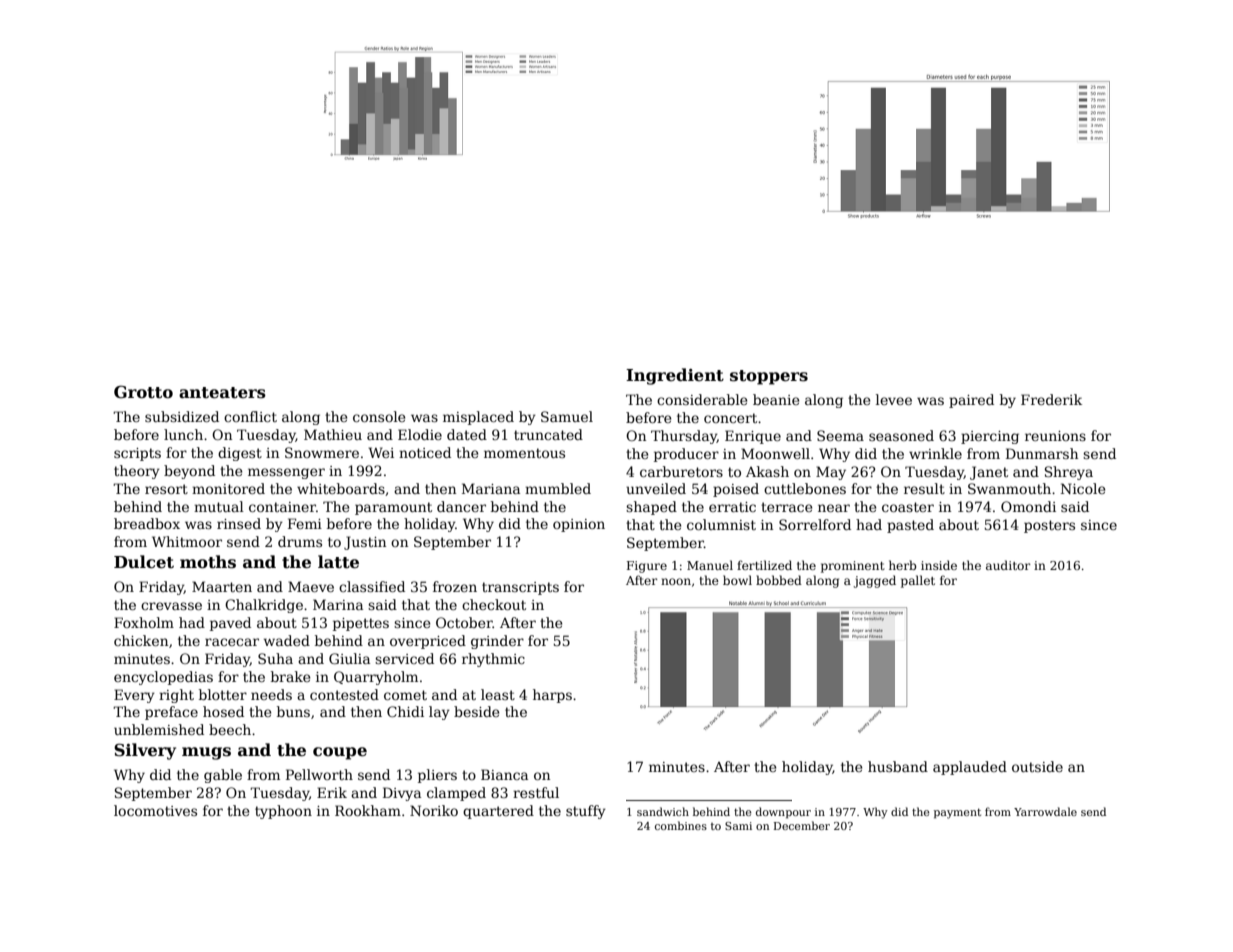 This page has height=952, width=1233. I want to click on Mathieu, so click(333, 434).
